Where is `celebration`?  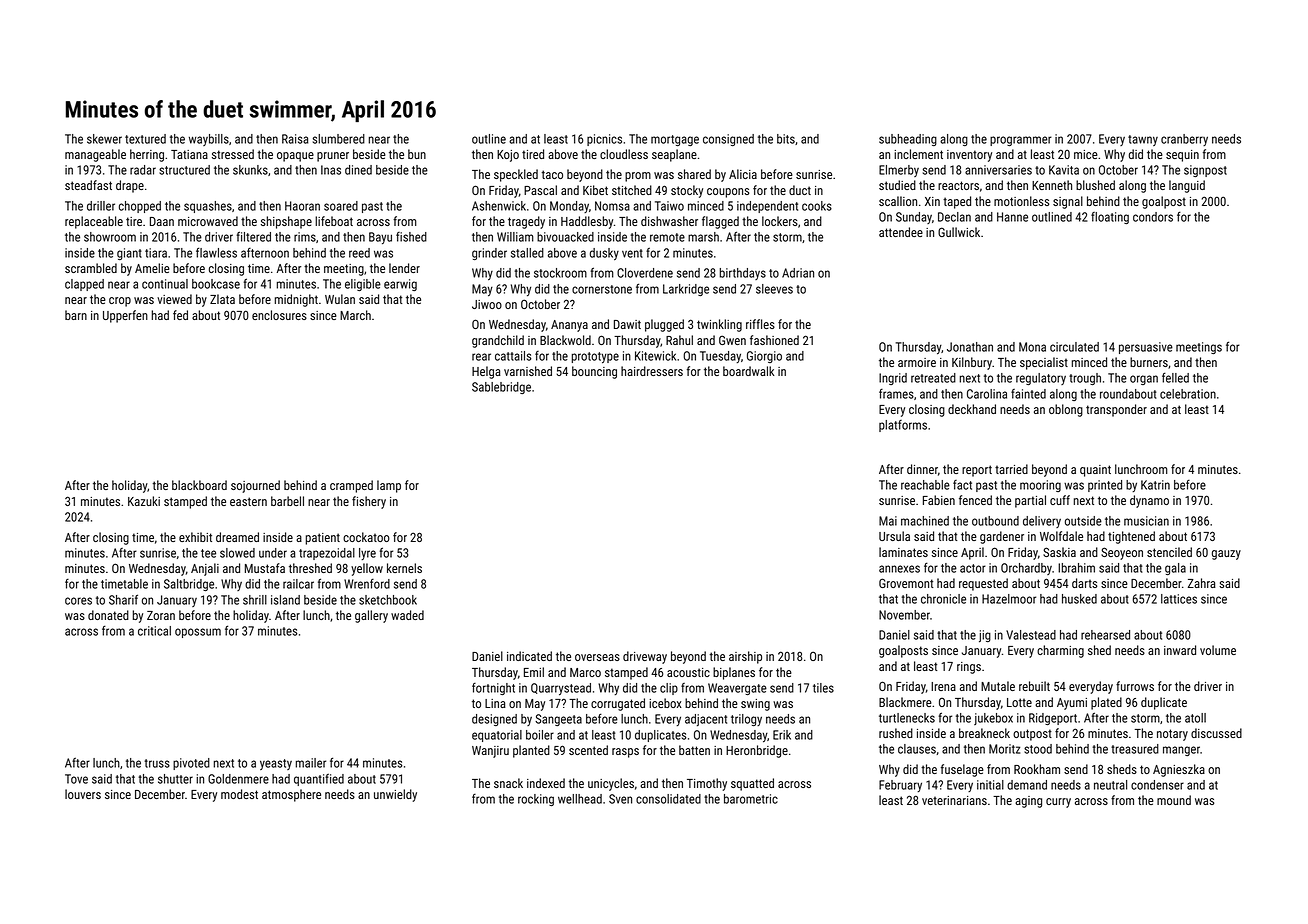
celebration is located at coordinates (1188, 394).
